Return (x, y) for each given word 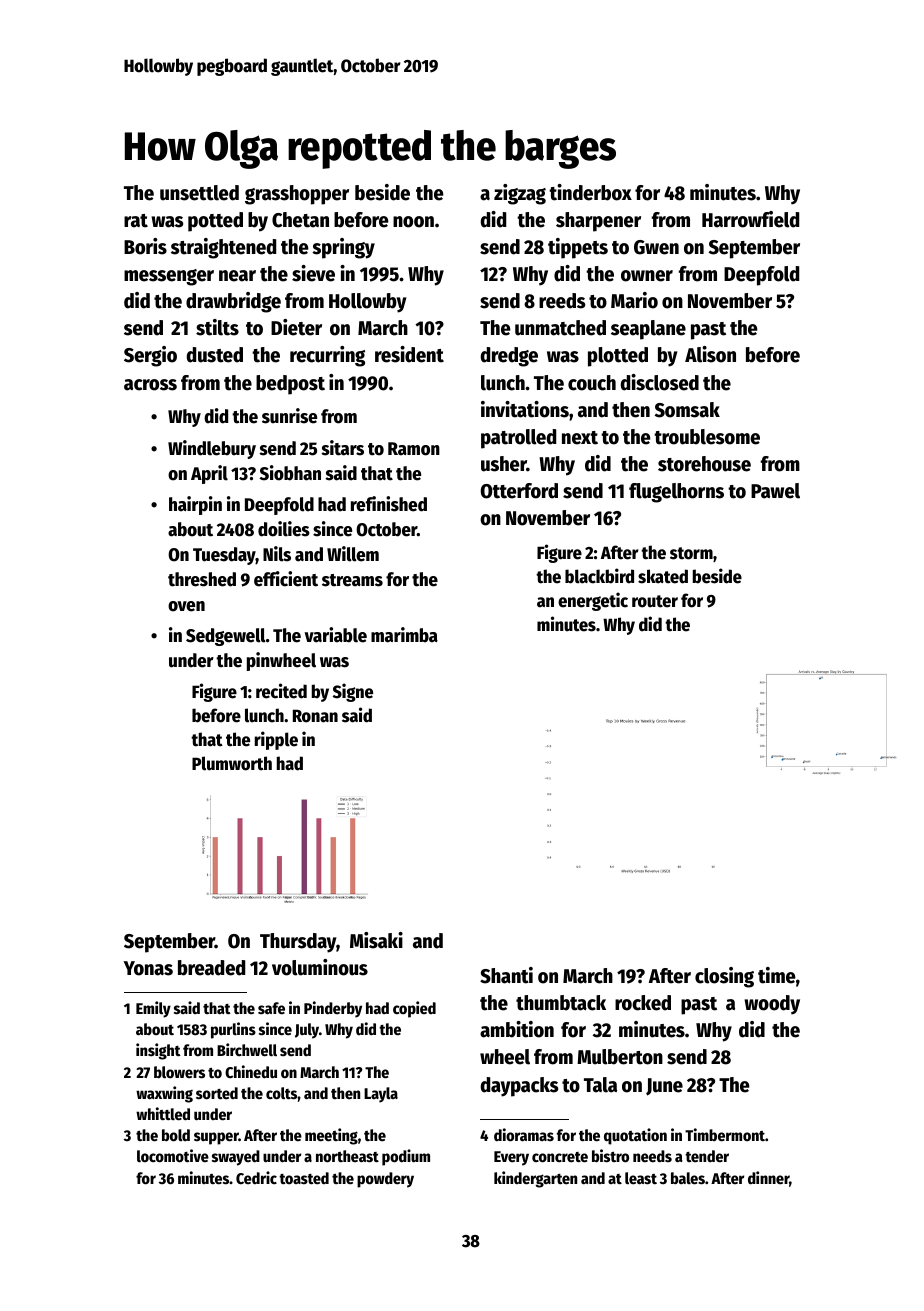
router (655, 601)
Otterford (519, 491)
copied (414, 1009)
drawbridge (233, 302)
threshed (202, 579)
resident (409, 354)
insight (158, 1051)
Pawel (775, 491)
